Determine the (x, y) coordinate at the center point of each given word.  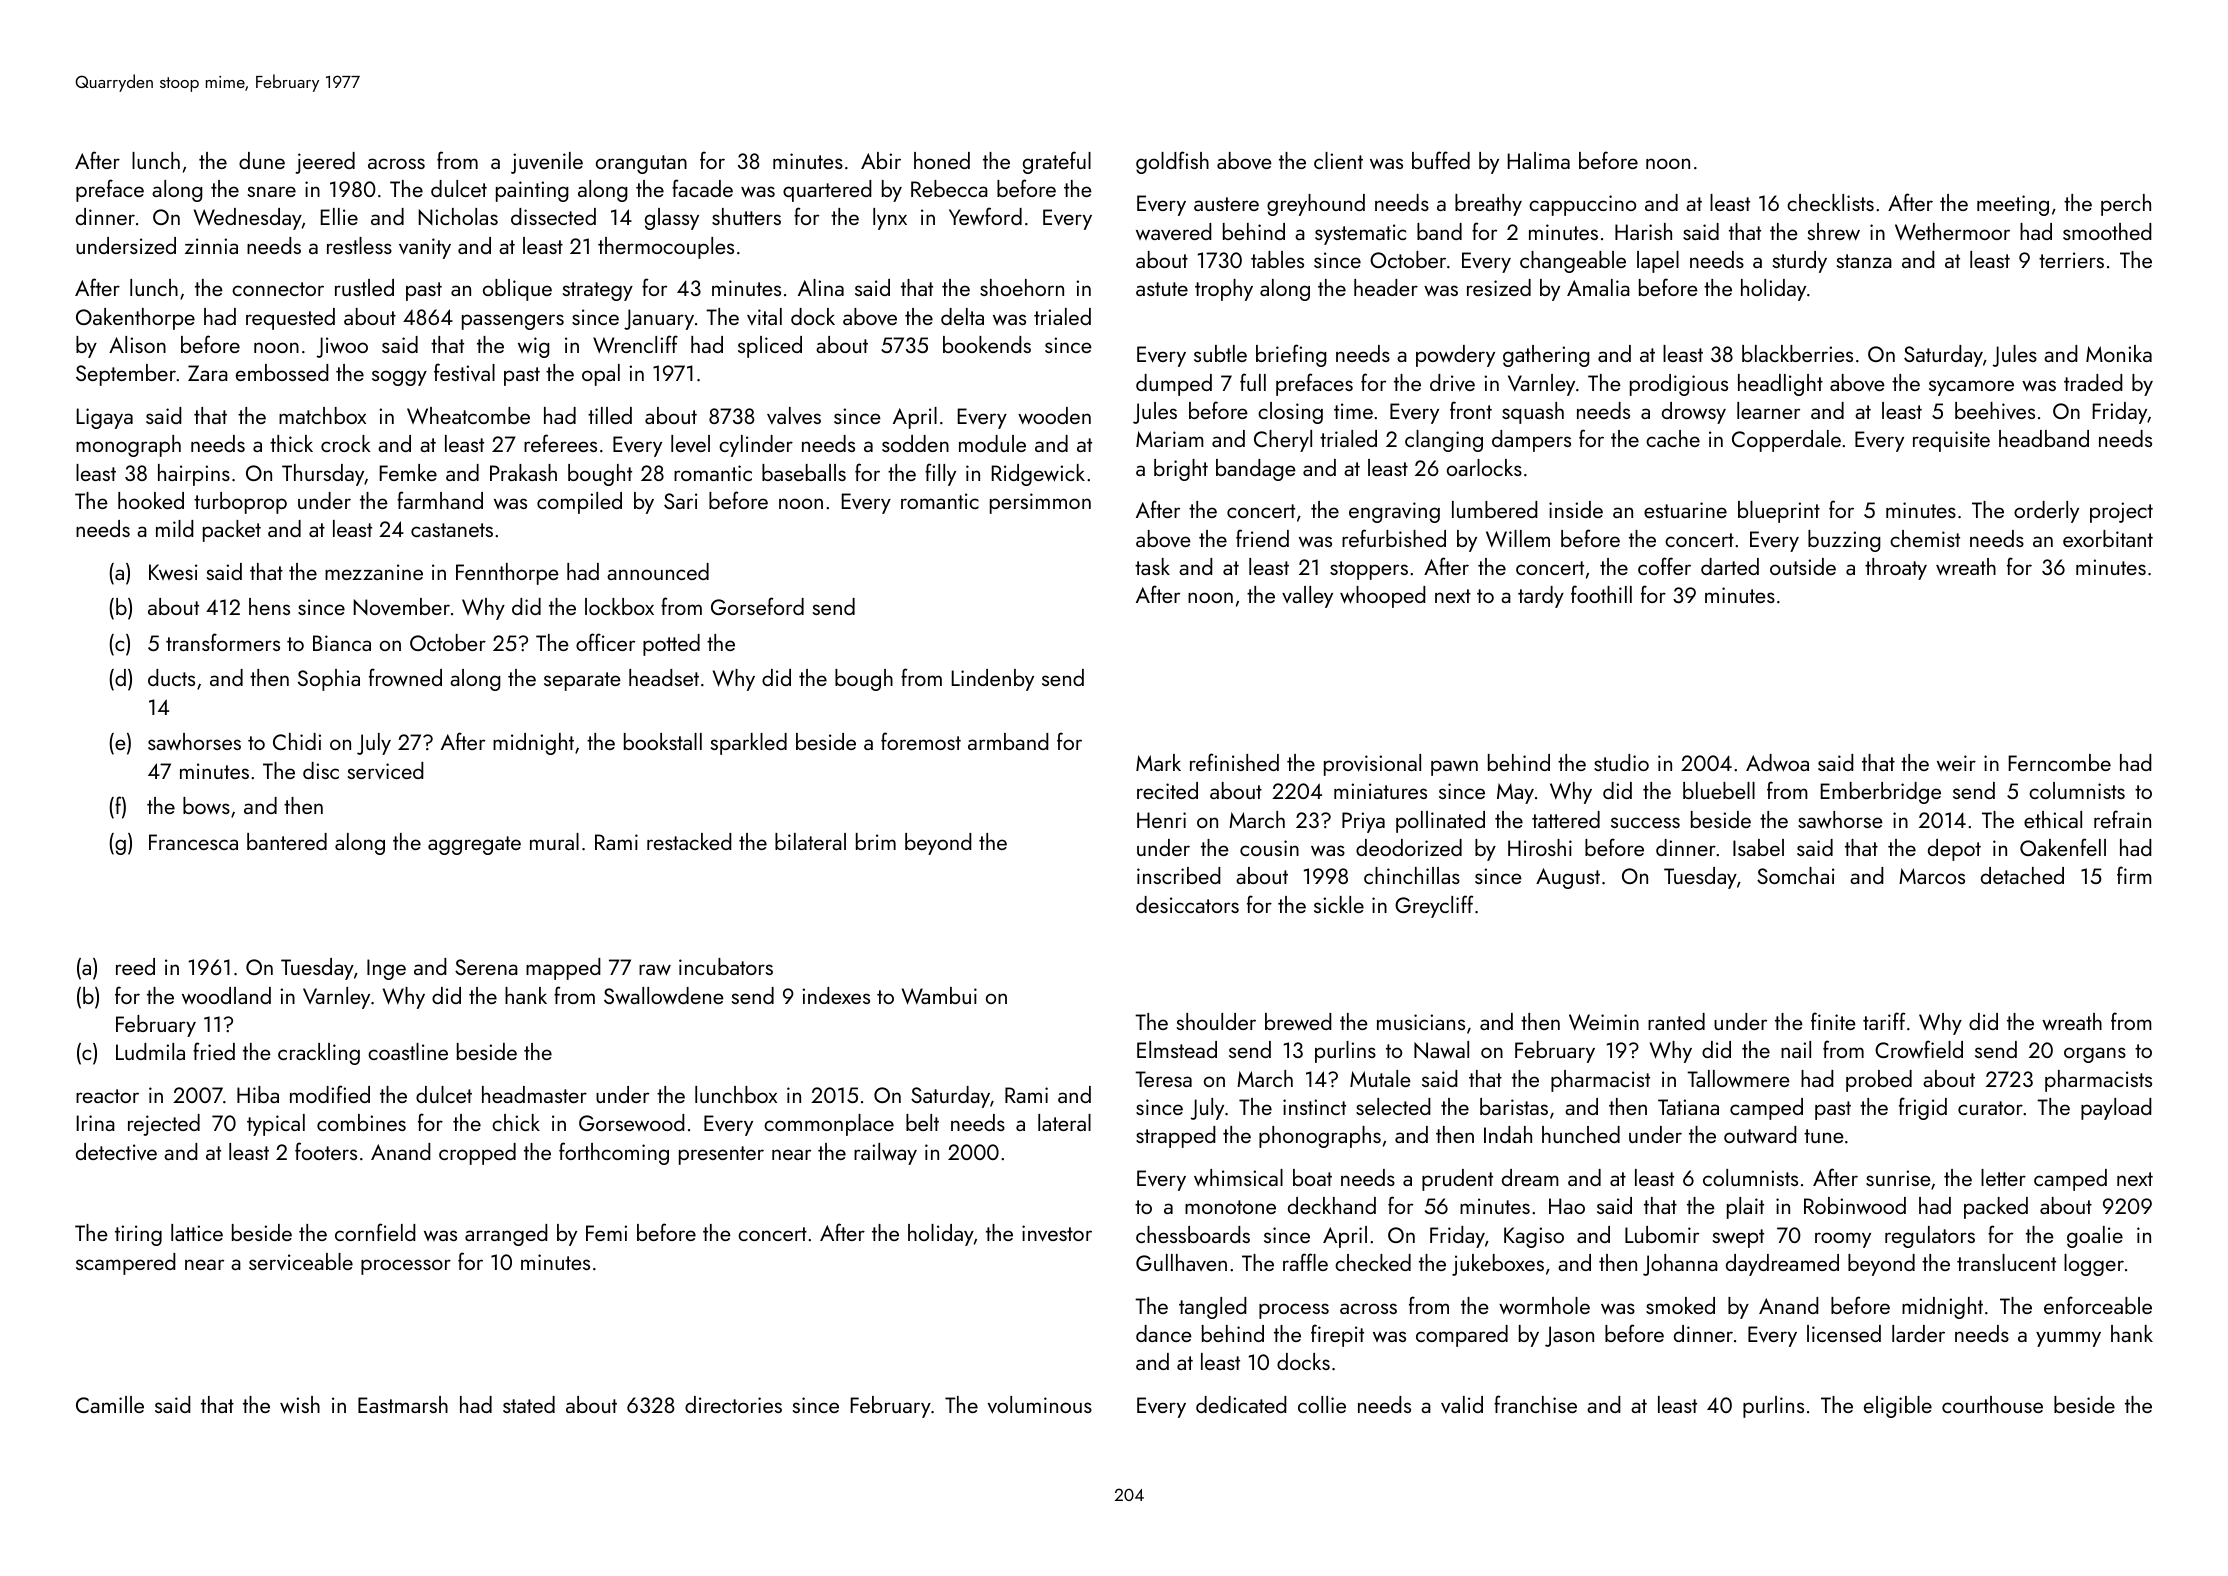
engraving (1394, 512)
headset (664, 677)
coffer (1664, 566)
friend (1262, 538)
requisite (1951, 441)
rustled (364, 287)
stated (529, 1404)
